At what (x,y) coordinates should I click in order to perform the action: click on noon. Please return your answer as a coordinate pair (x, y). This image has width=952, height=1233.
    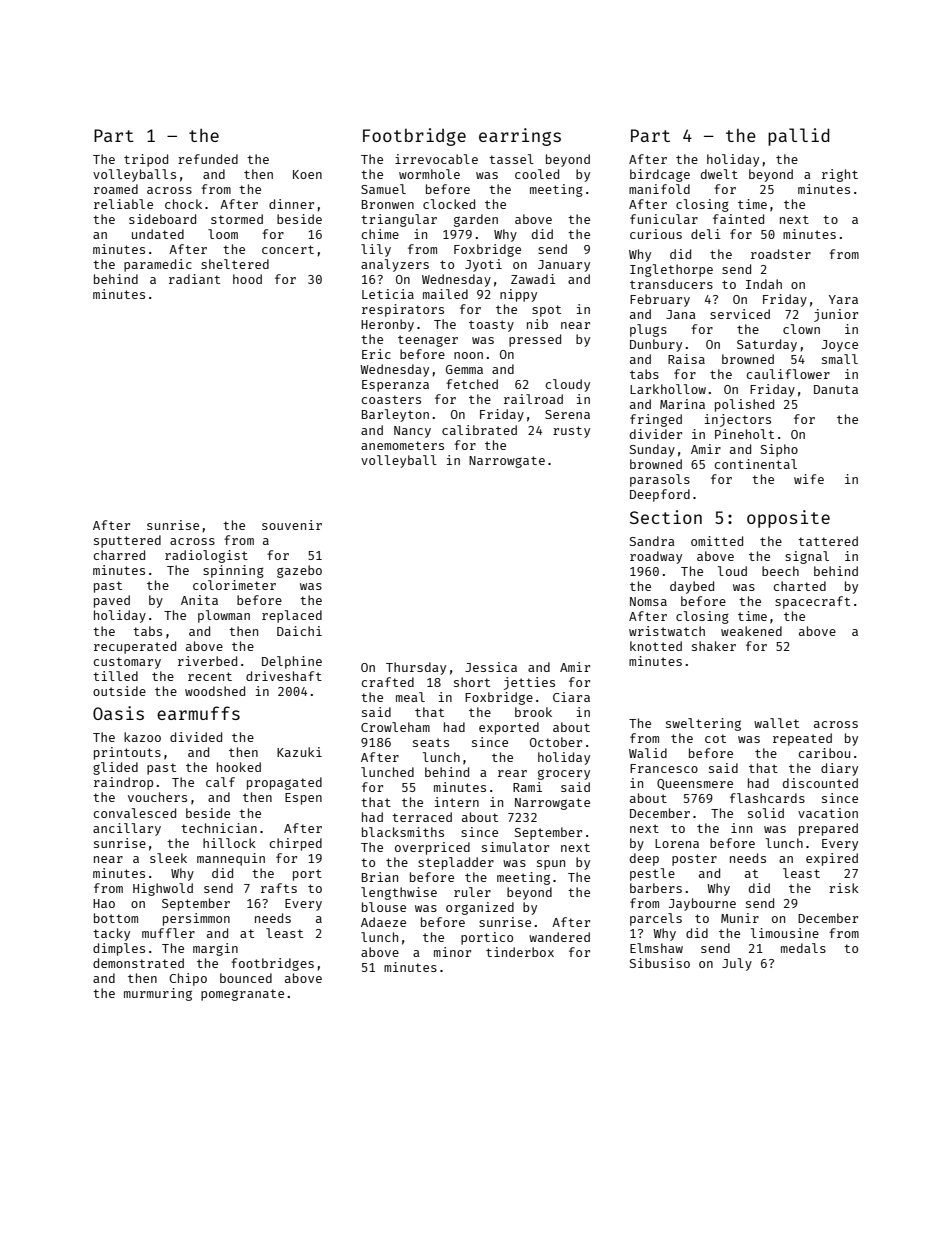
    Looking at the image, I should click on (468, 355).
